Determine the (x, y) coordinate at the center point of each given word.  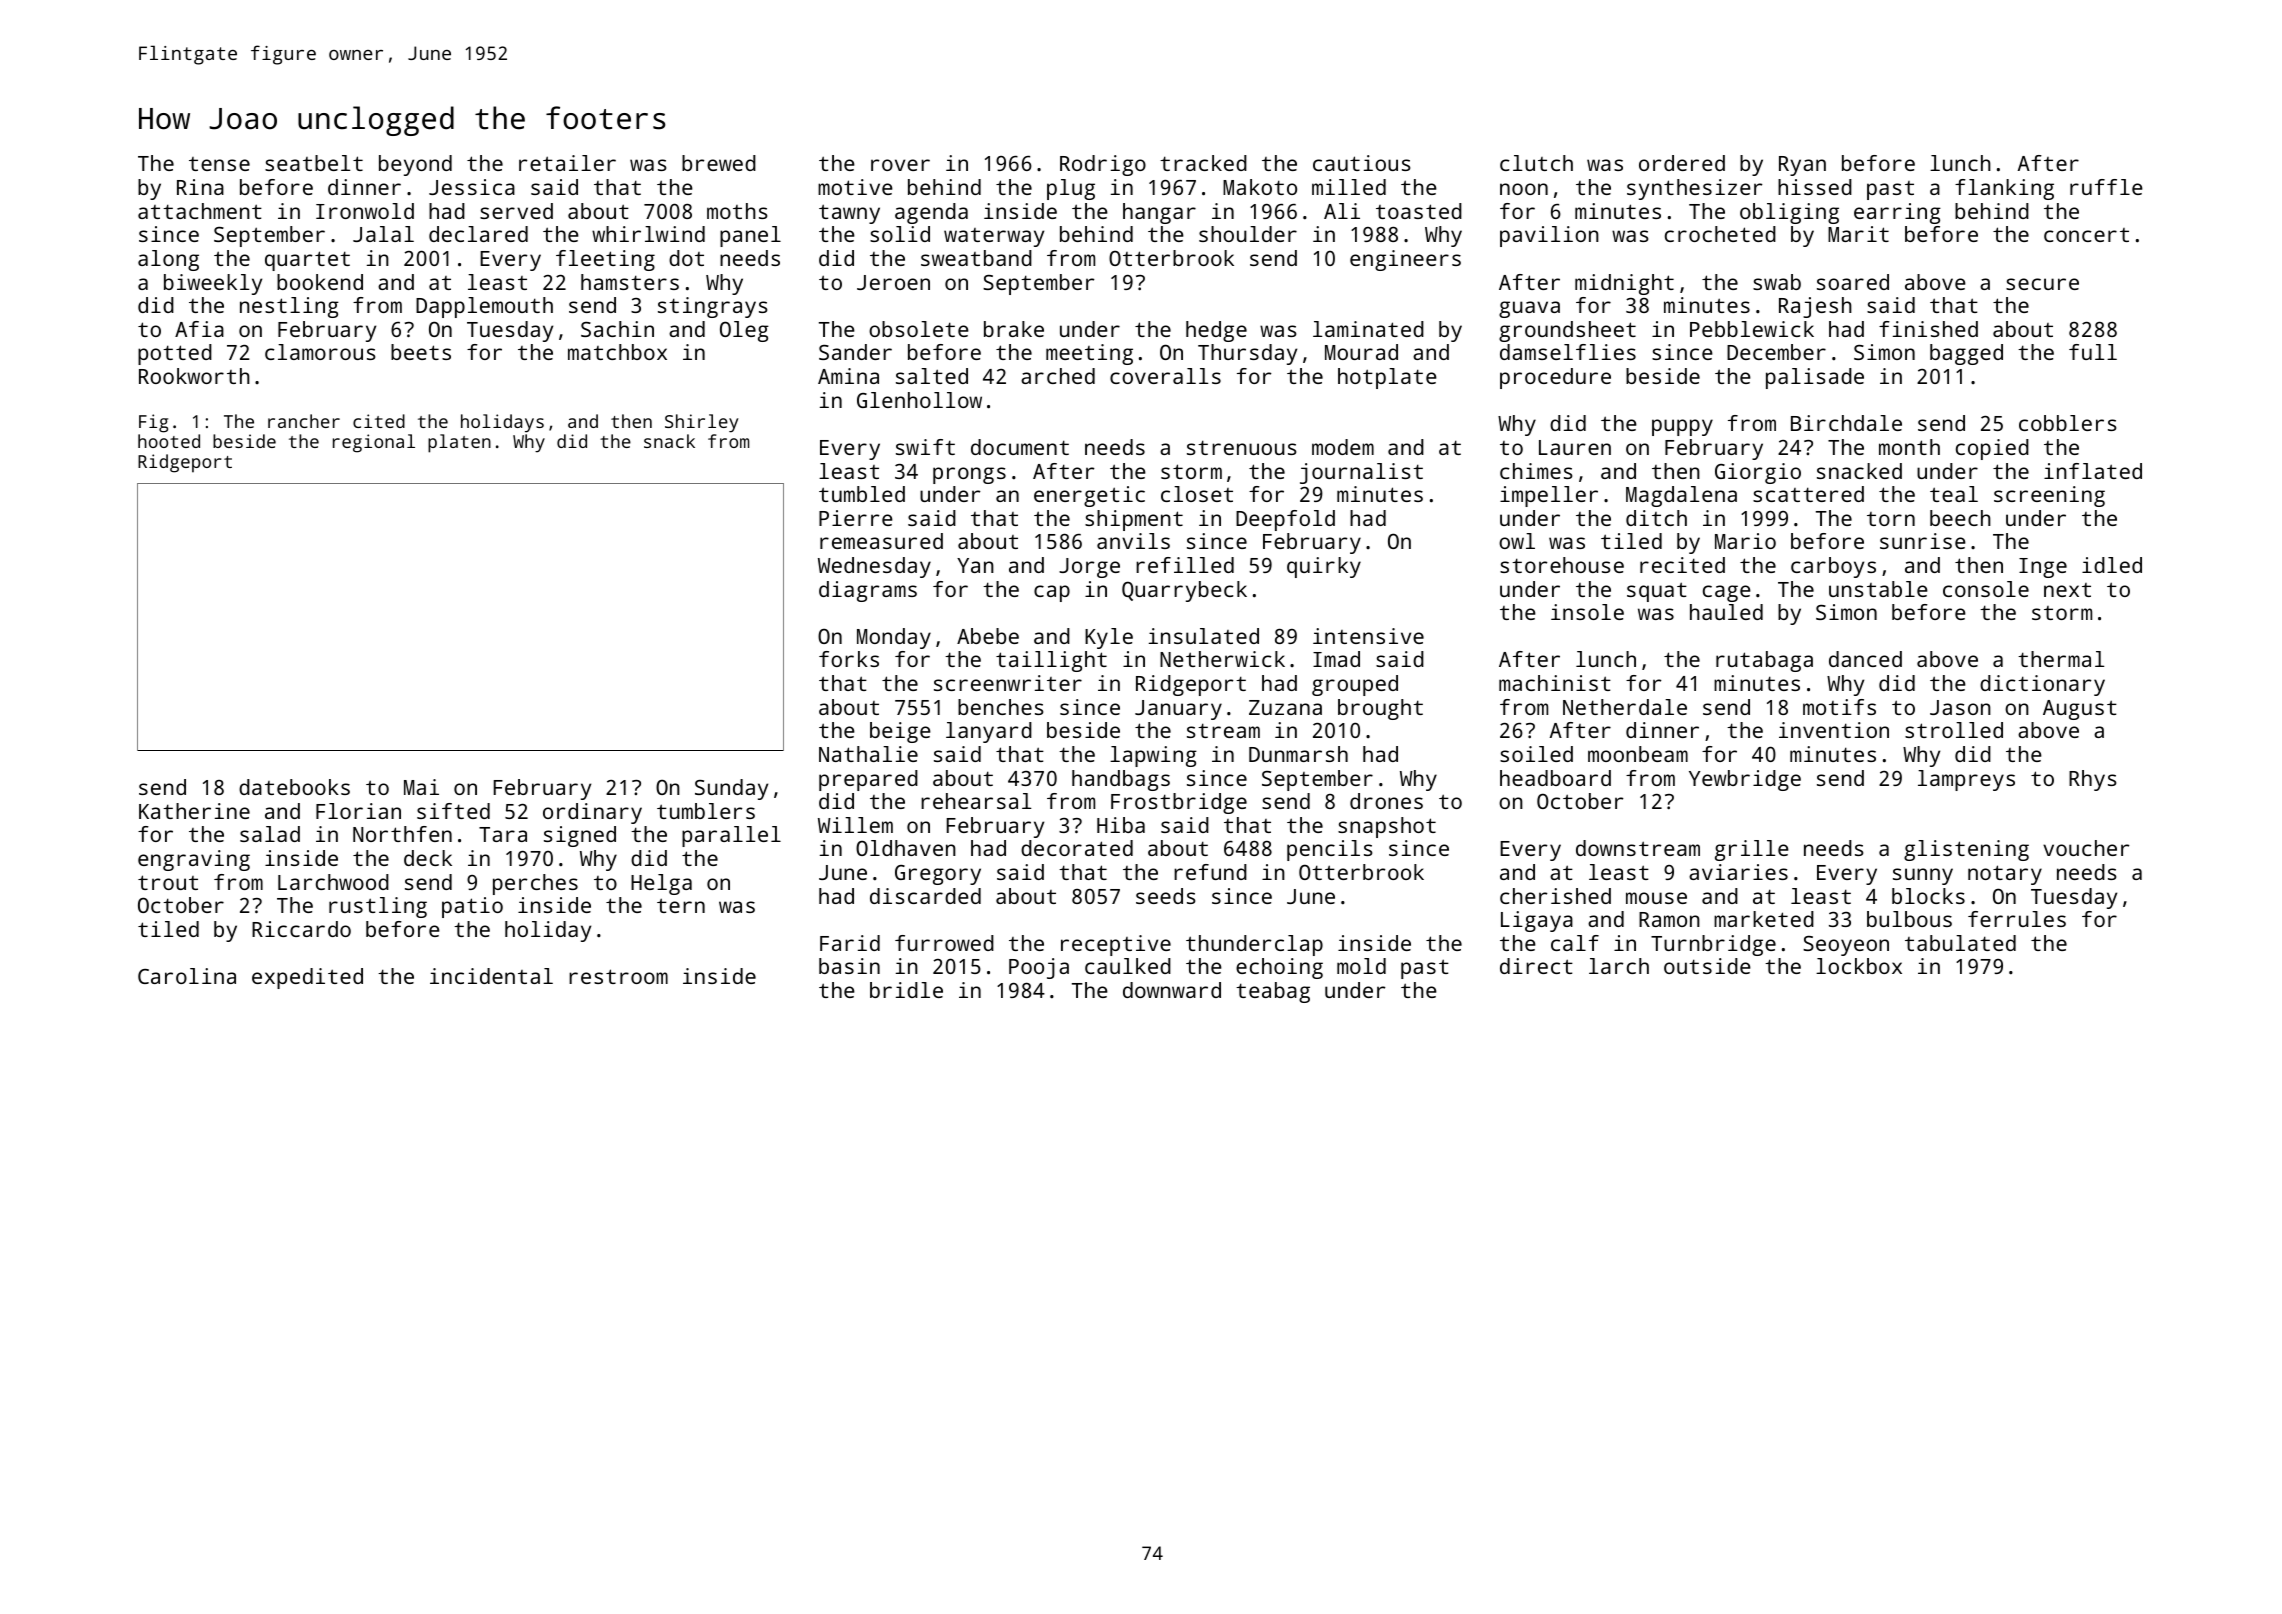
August (2080, 710)
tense (219, 164)
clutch (1536, 163)
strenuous (1241, 447)
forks (849, 659)
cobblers (2067, 423)
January (1178, 710)
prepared (868, 780)
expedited (307, 978)
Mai (421, 787)
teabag (1273, 992)
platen (459, 443)
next (2067, 590)
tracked (1203, 163)
